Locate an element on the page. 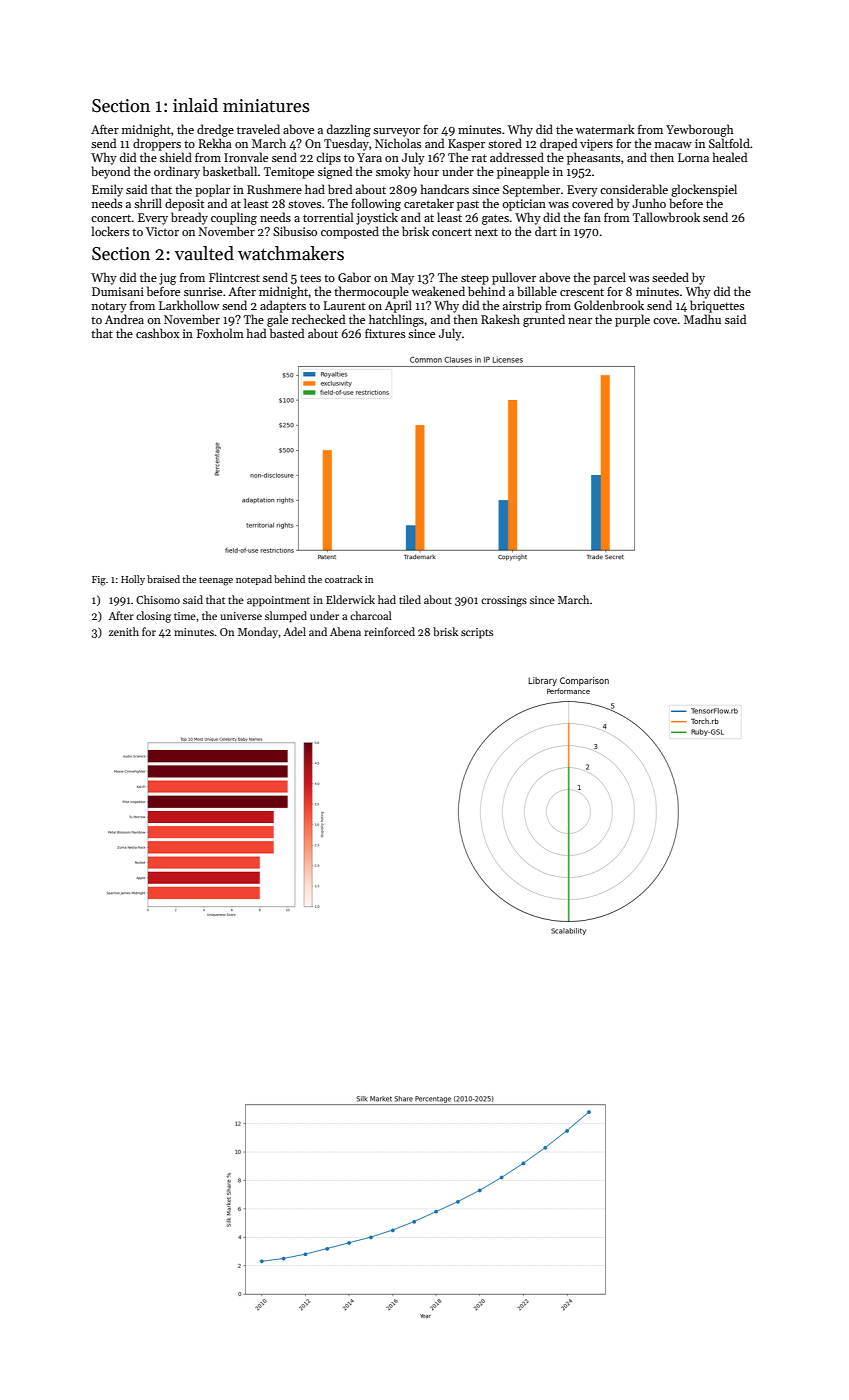  miniatures is located at coordinates (266, 106).
